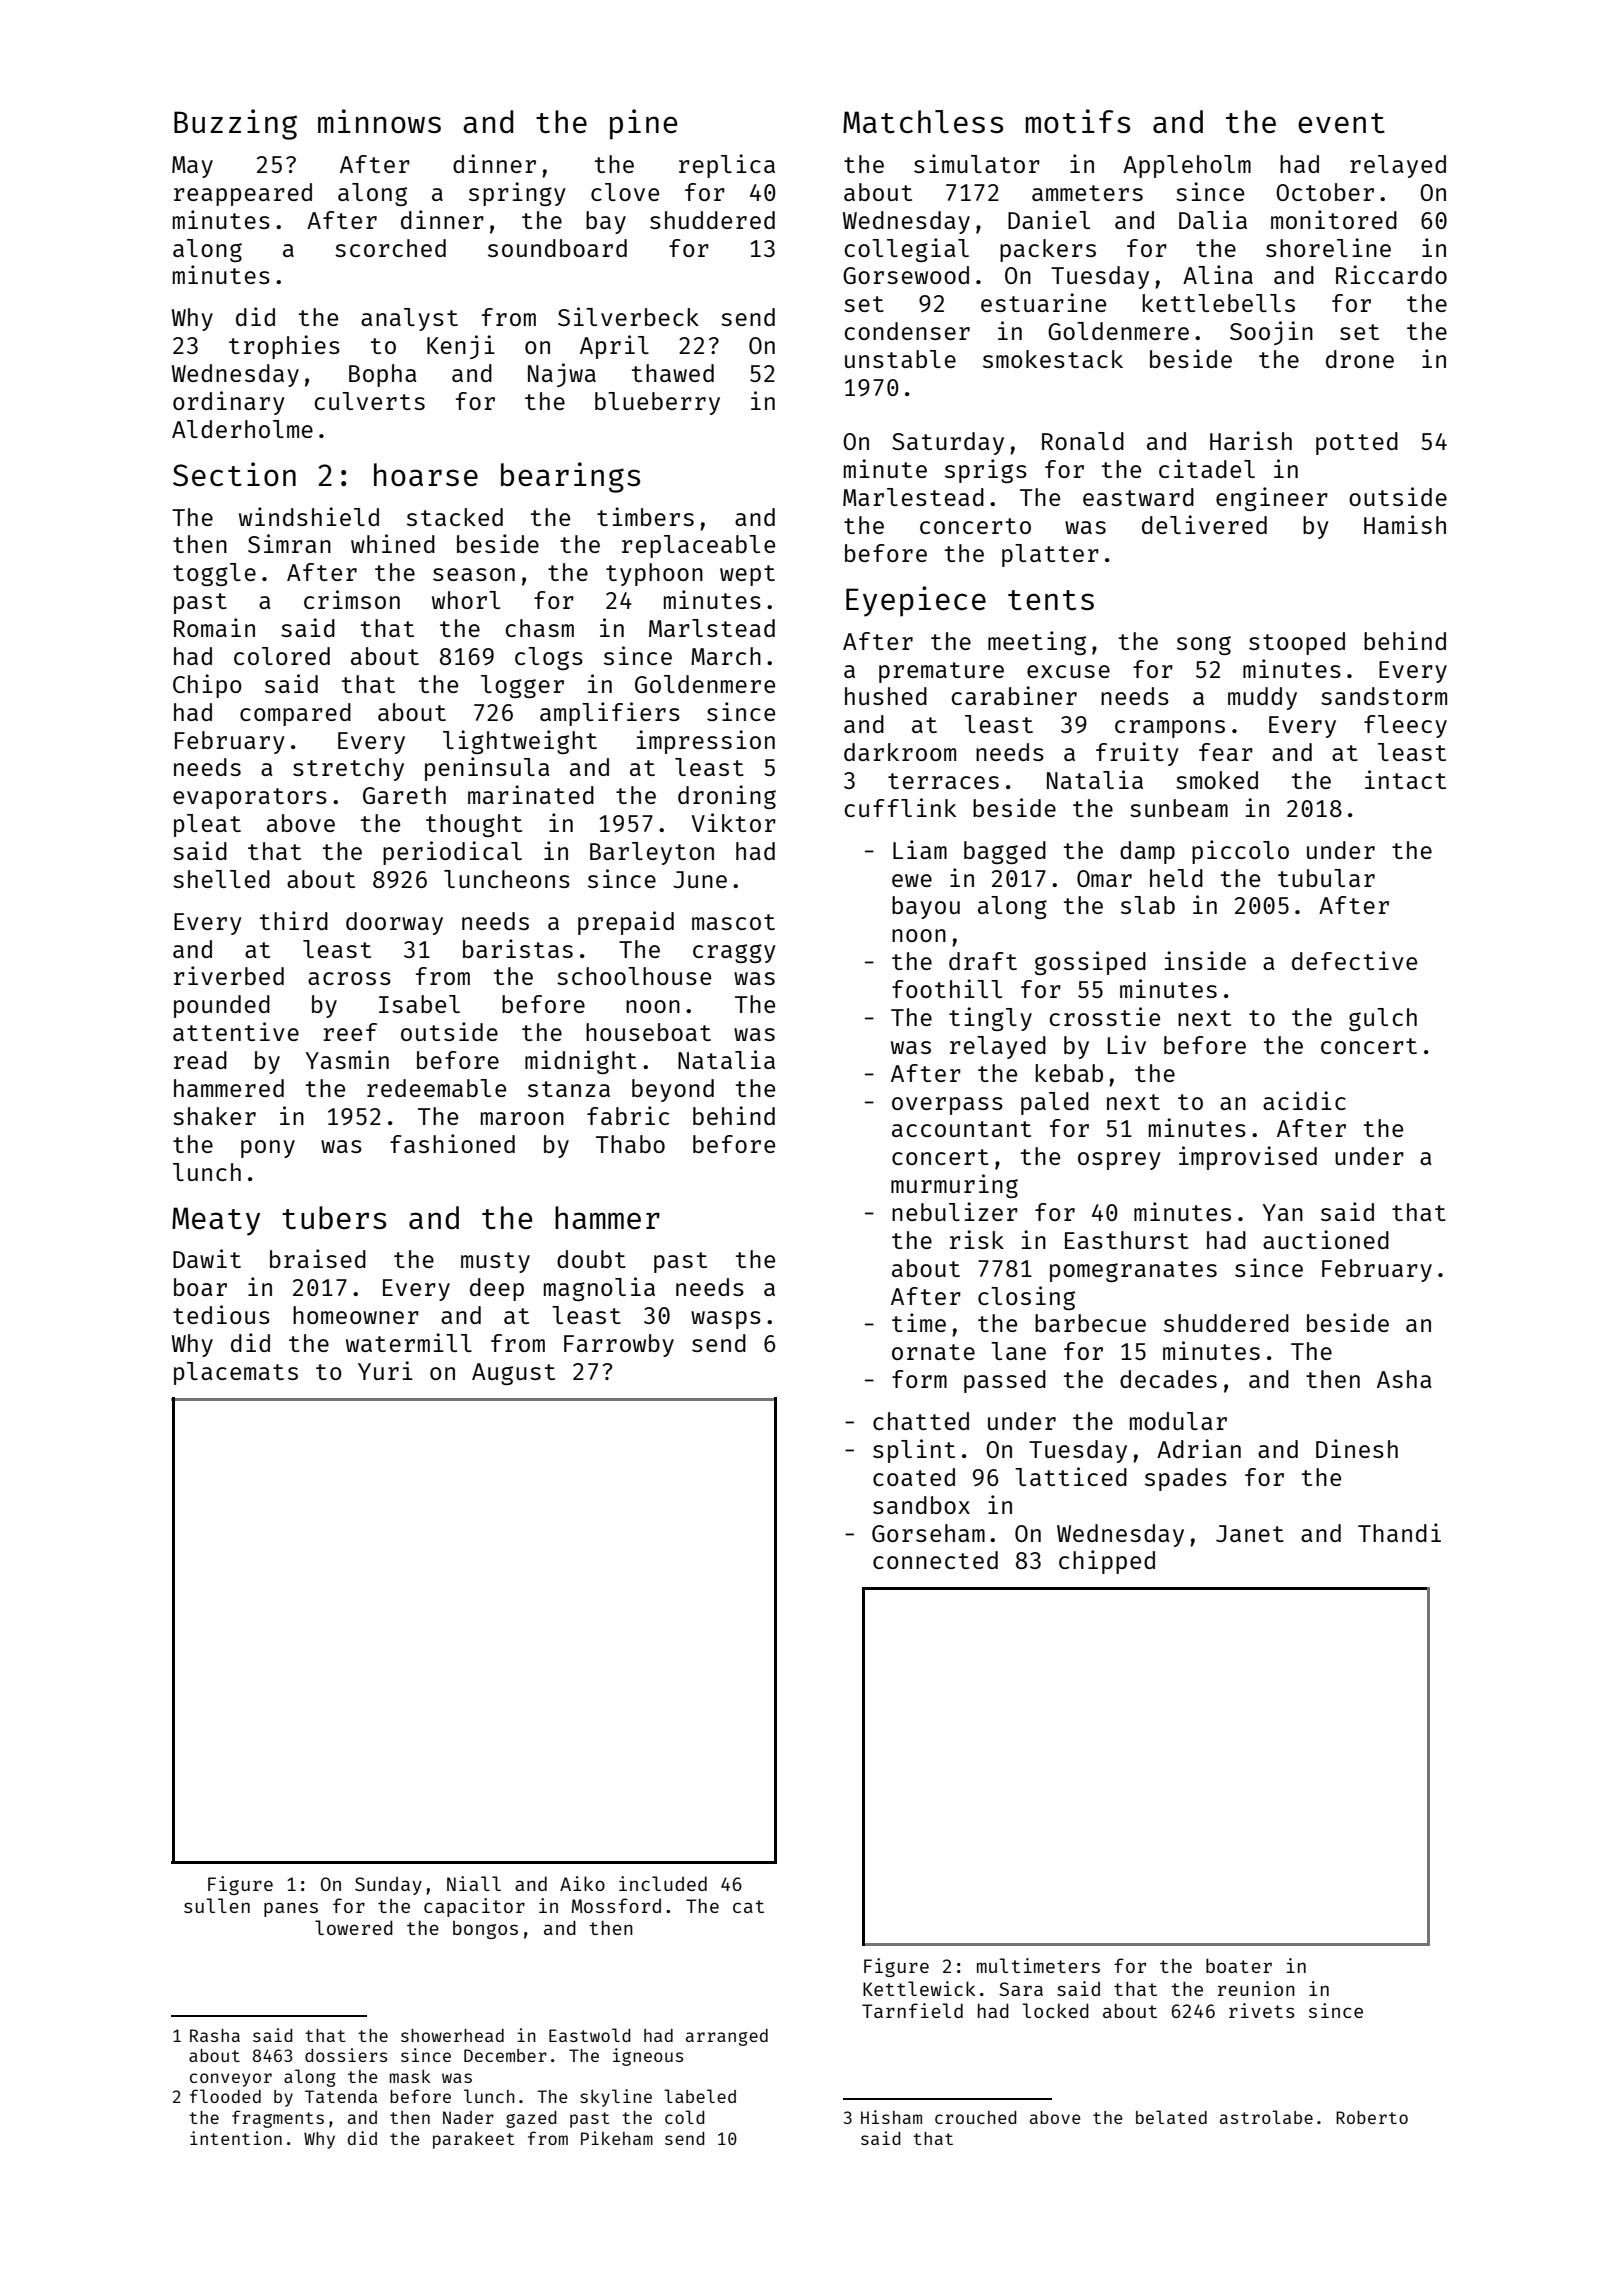 Image resolution: width=1620 pixels, height=2292 pixels. Describe the element at coordinates (410, 2076) in the screenshot. I see `mask` at that location.
